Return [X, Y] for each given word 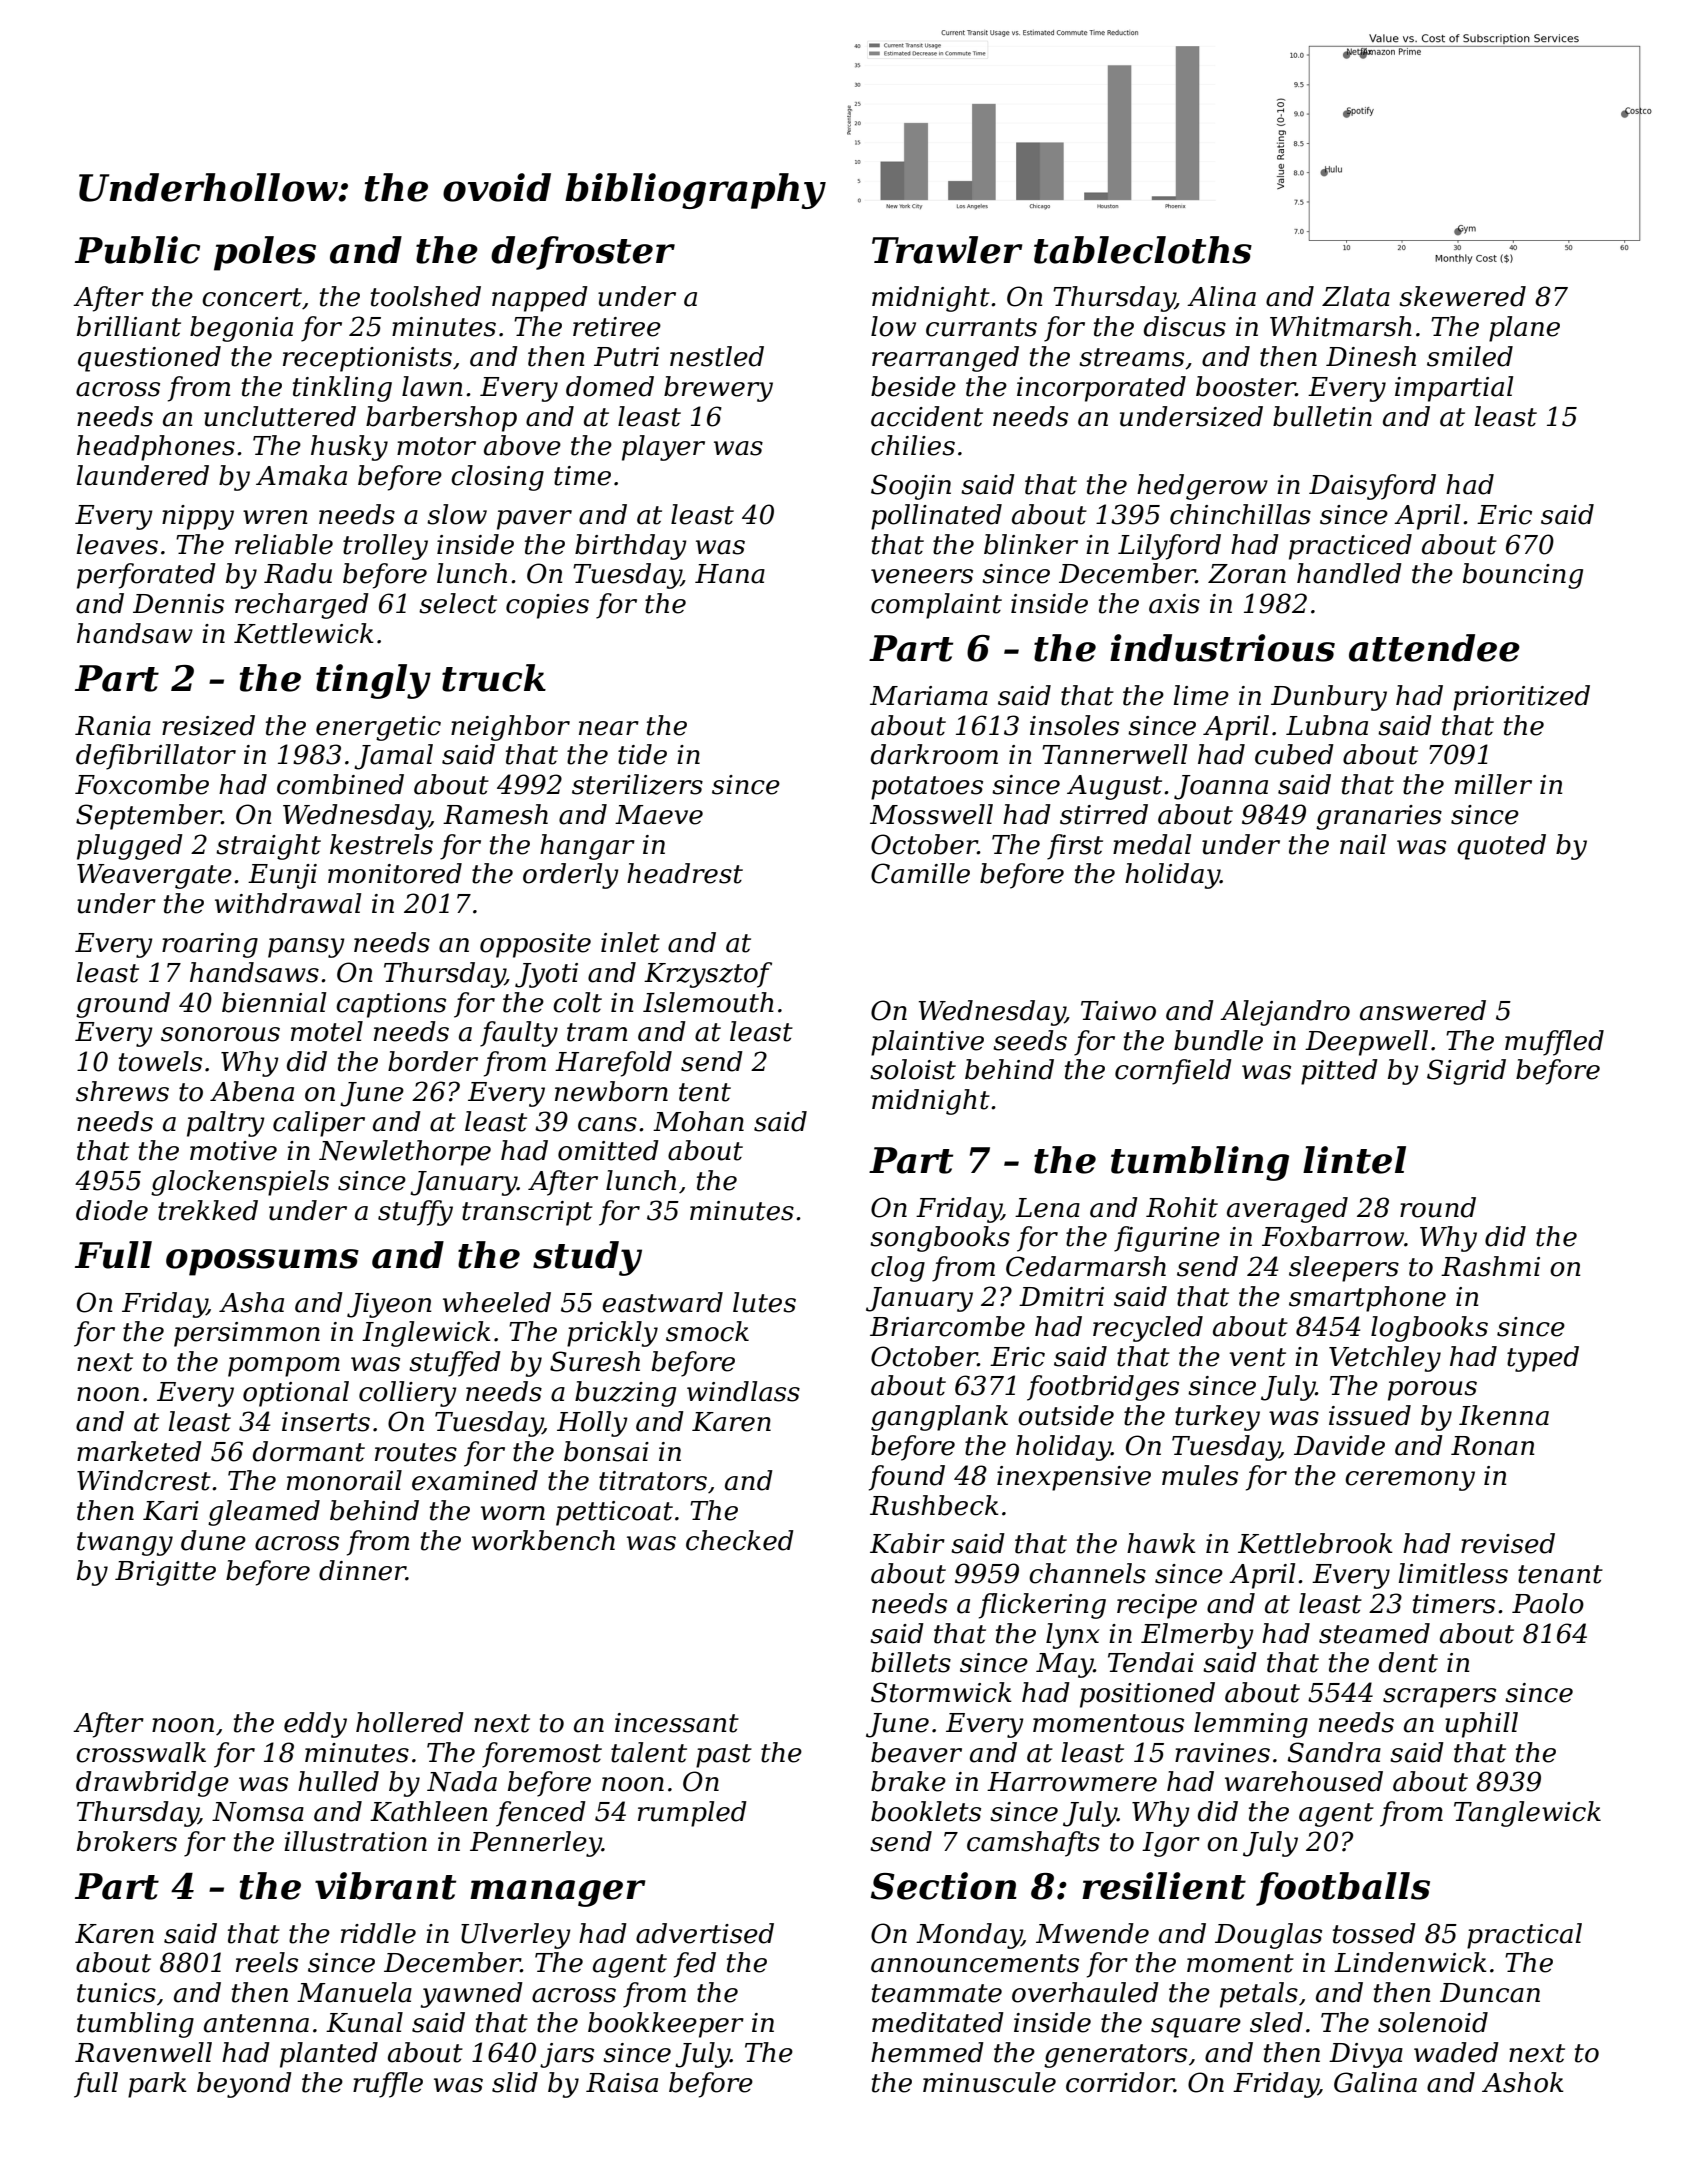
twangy [125, 1544]
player [663, 448]
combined [340, 784]
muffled [1554, 1043]
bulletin [1322, 416]
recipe [1157, 1606]
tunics [116, 1993]
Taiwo [1118, 1011]
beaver [916, 1752]
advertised [705, 1933]
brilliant [129, 326]
